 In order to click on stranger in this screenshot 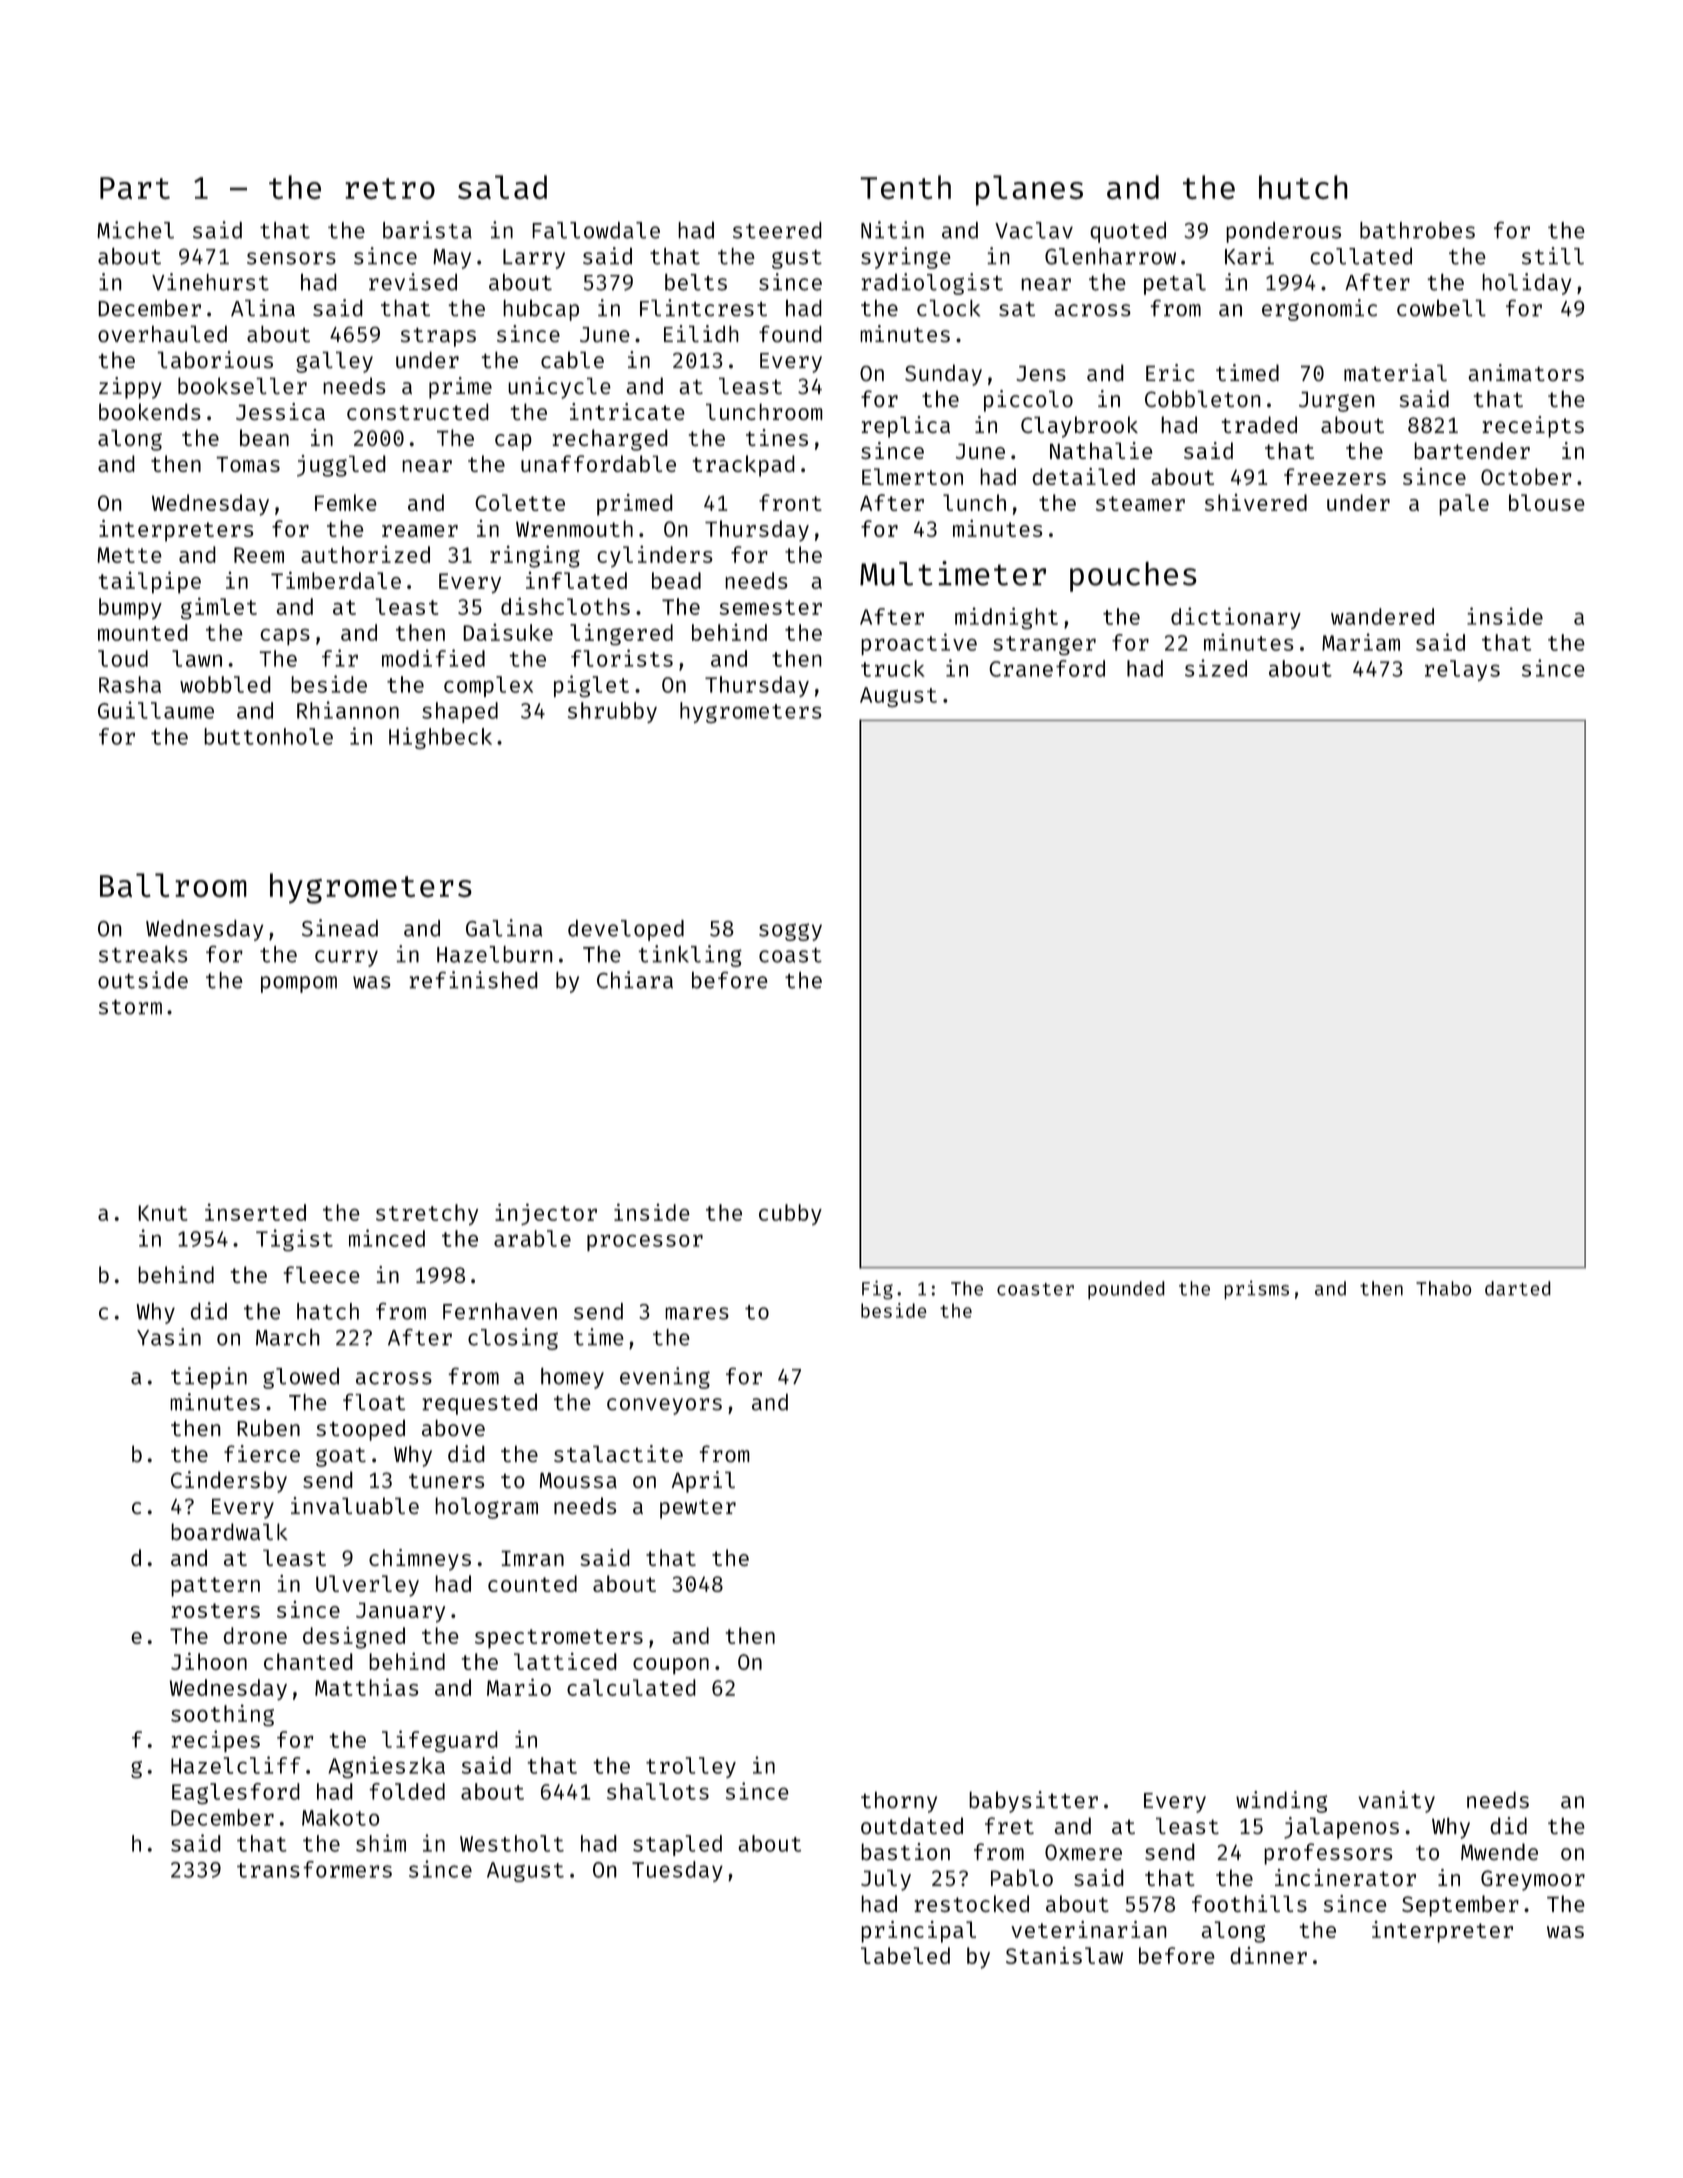, I will do `click(1044, 645)`.
